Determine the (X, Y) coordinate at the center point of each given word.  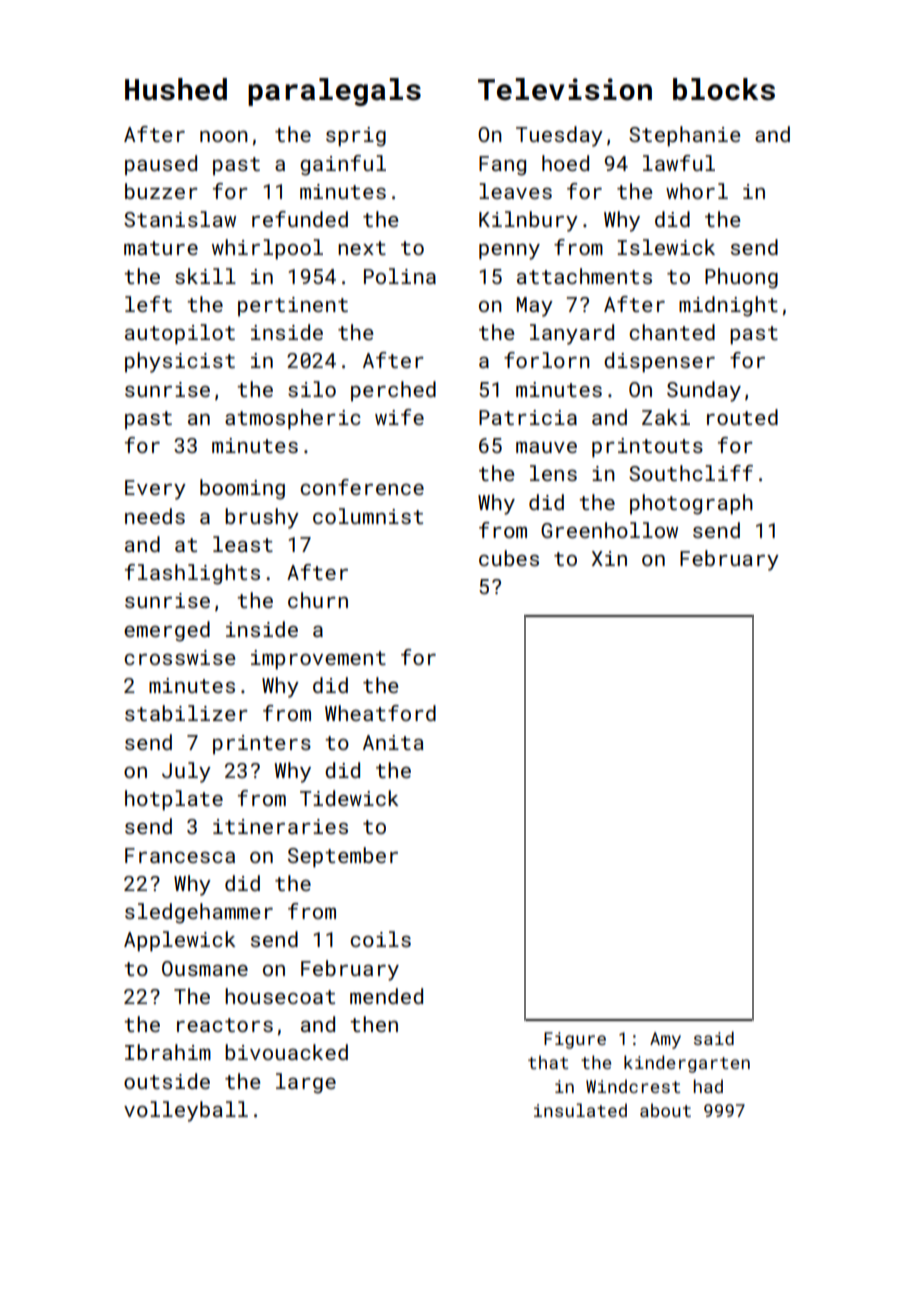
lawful (679, 163)
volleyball (186, 1111)
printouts (647, 448)
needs (155, 516)
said (714, 1038)
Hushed (176, 89)
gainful (343, 165)
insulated (580, 1110)
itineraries (280, 826)
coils (380, 939)
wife (399, 417)
